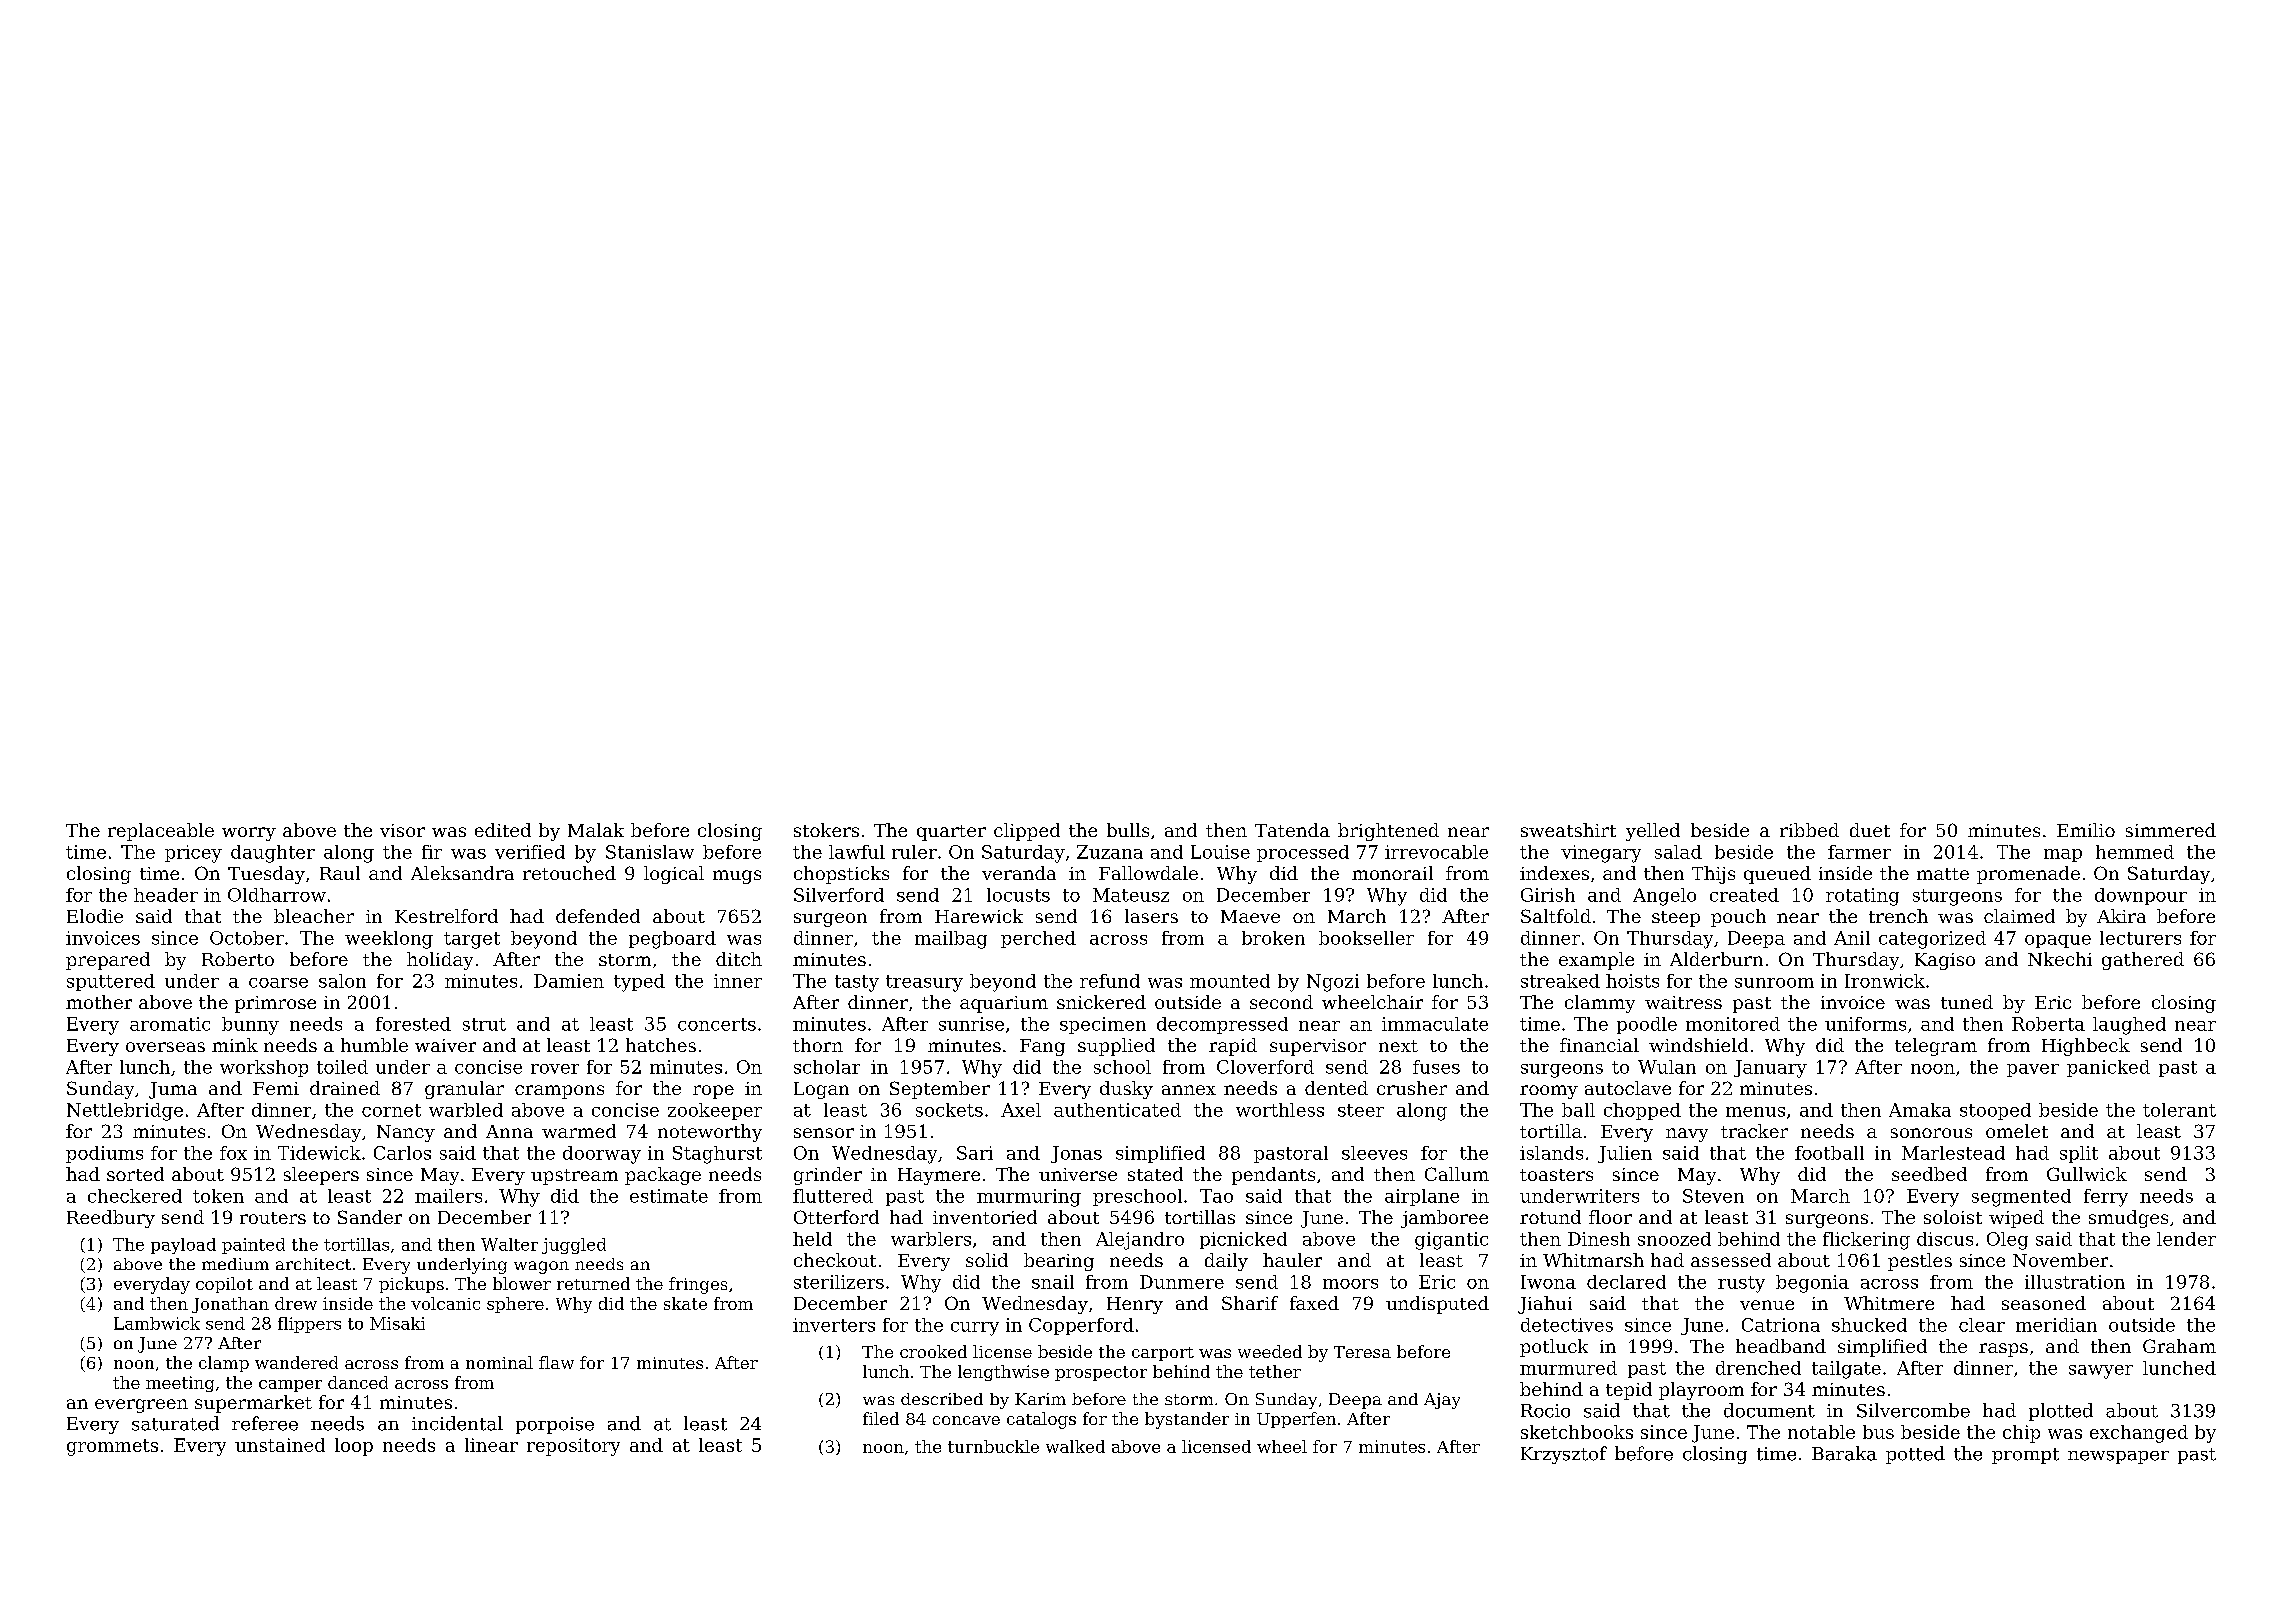  Describe the element at coordinates (951, 940) in the page. I see `mailbag` at that location.
